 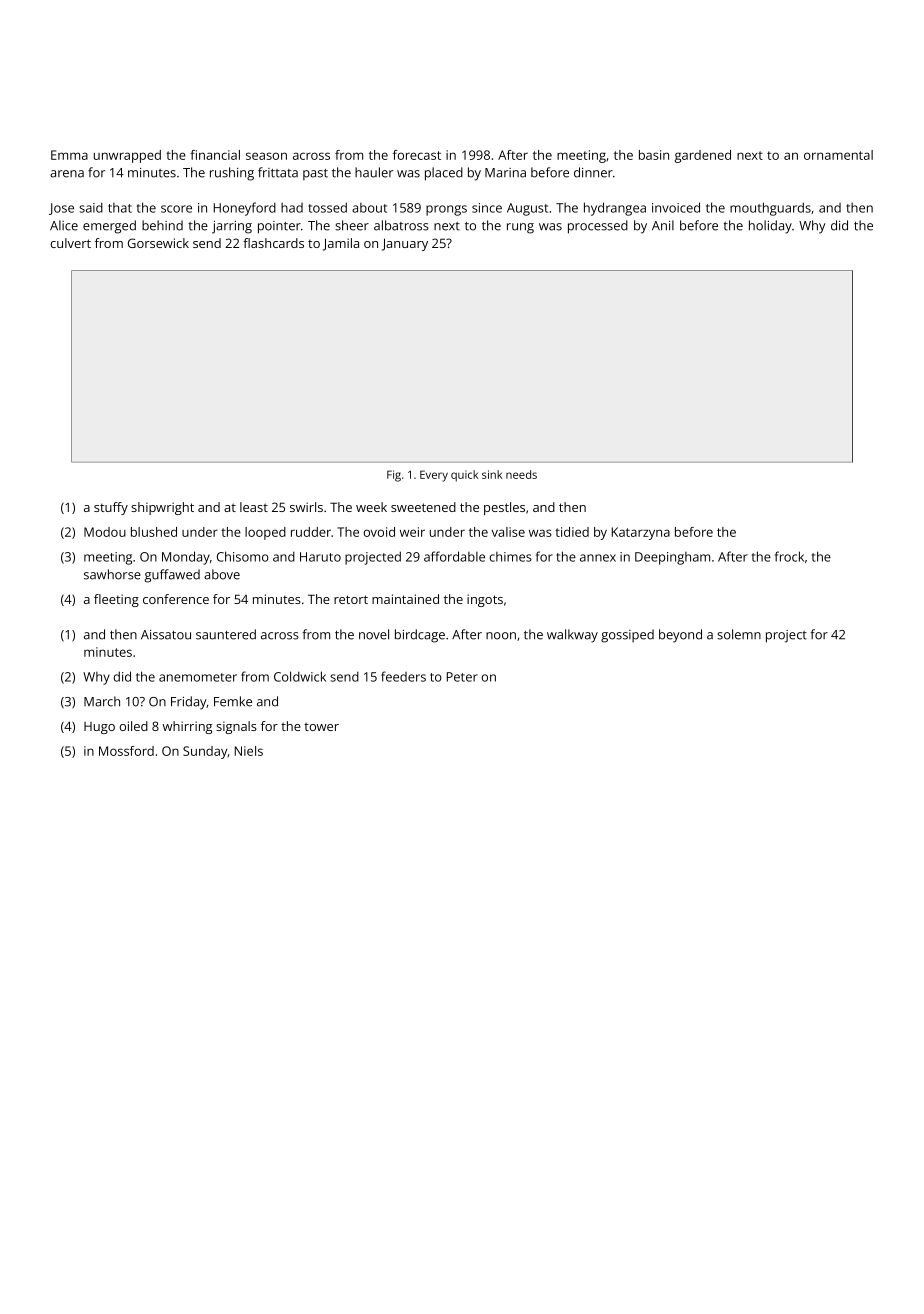 I want to click on sweetened, so click(x=423, y=507).
